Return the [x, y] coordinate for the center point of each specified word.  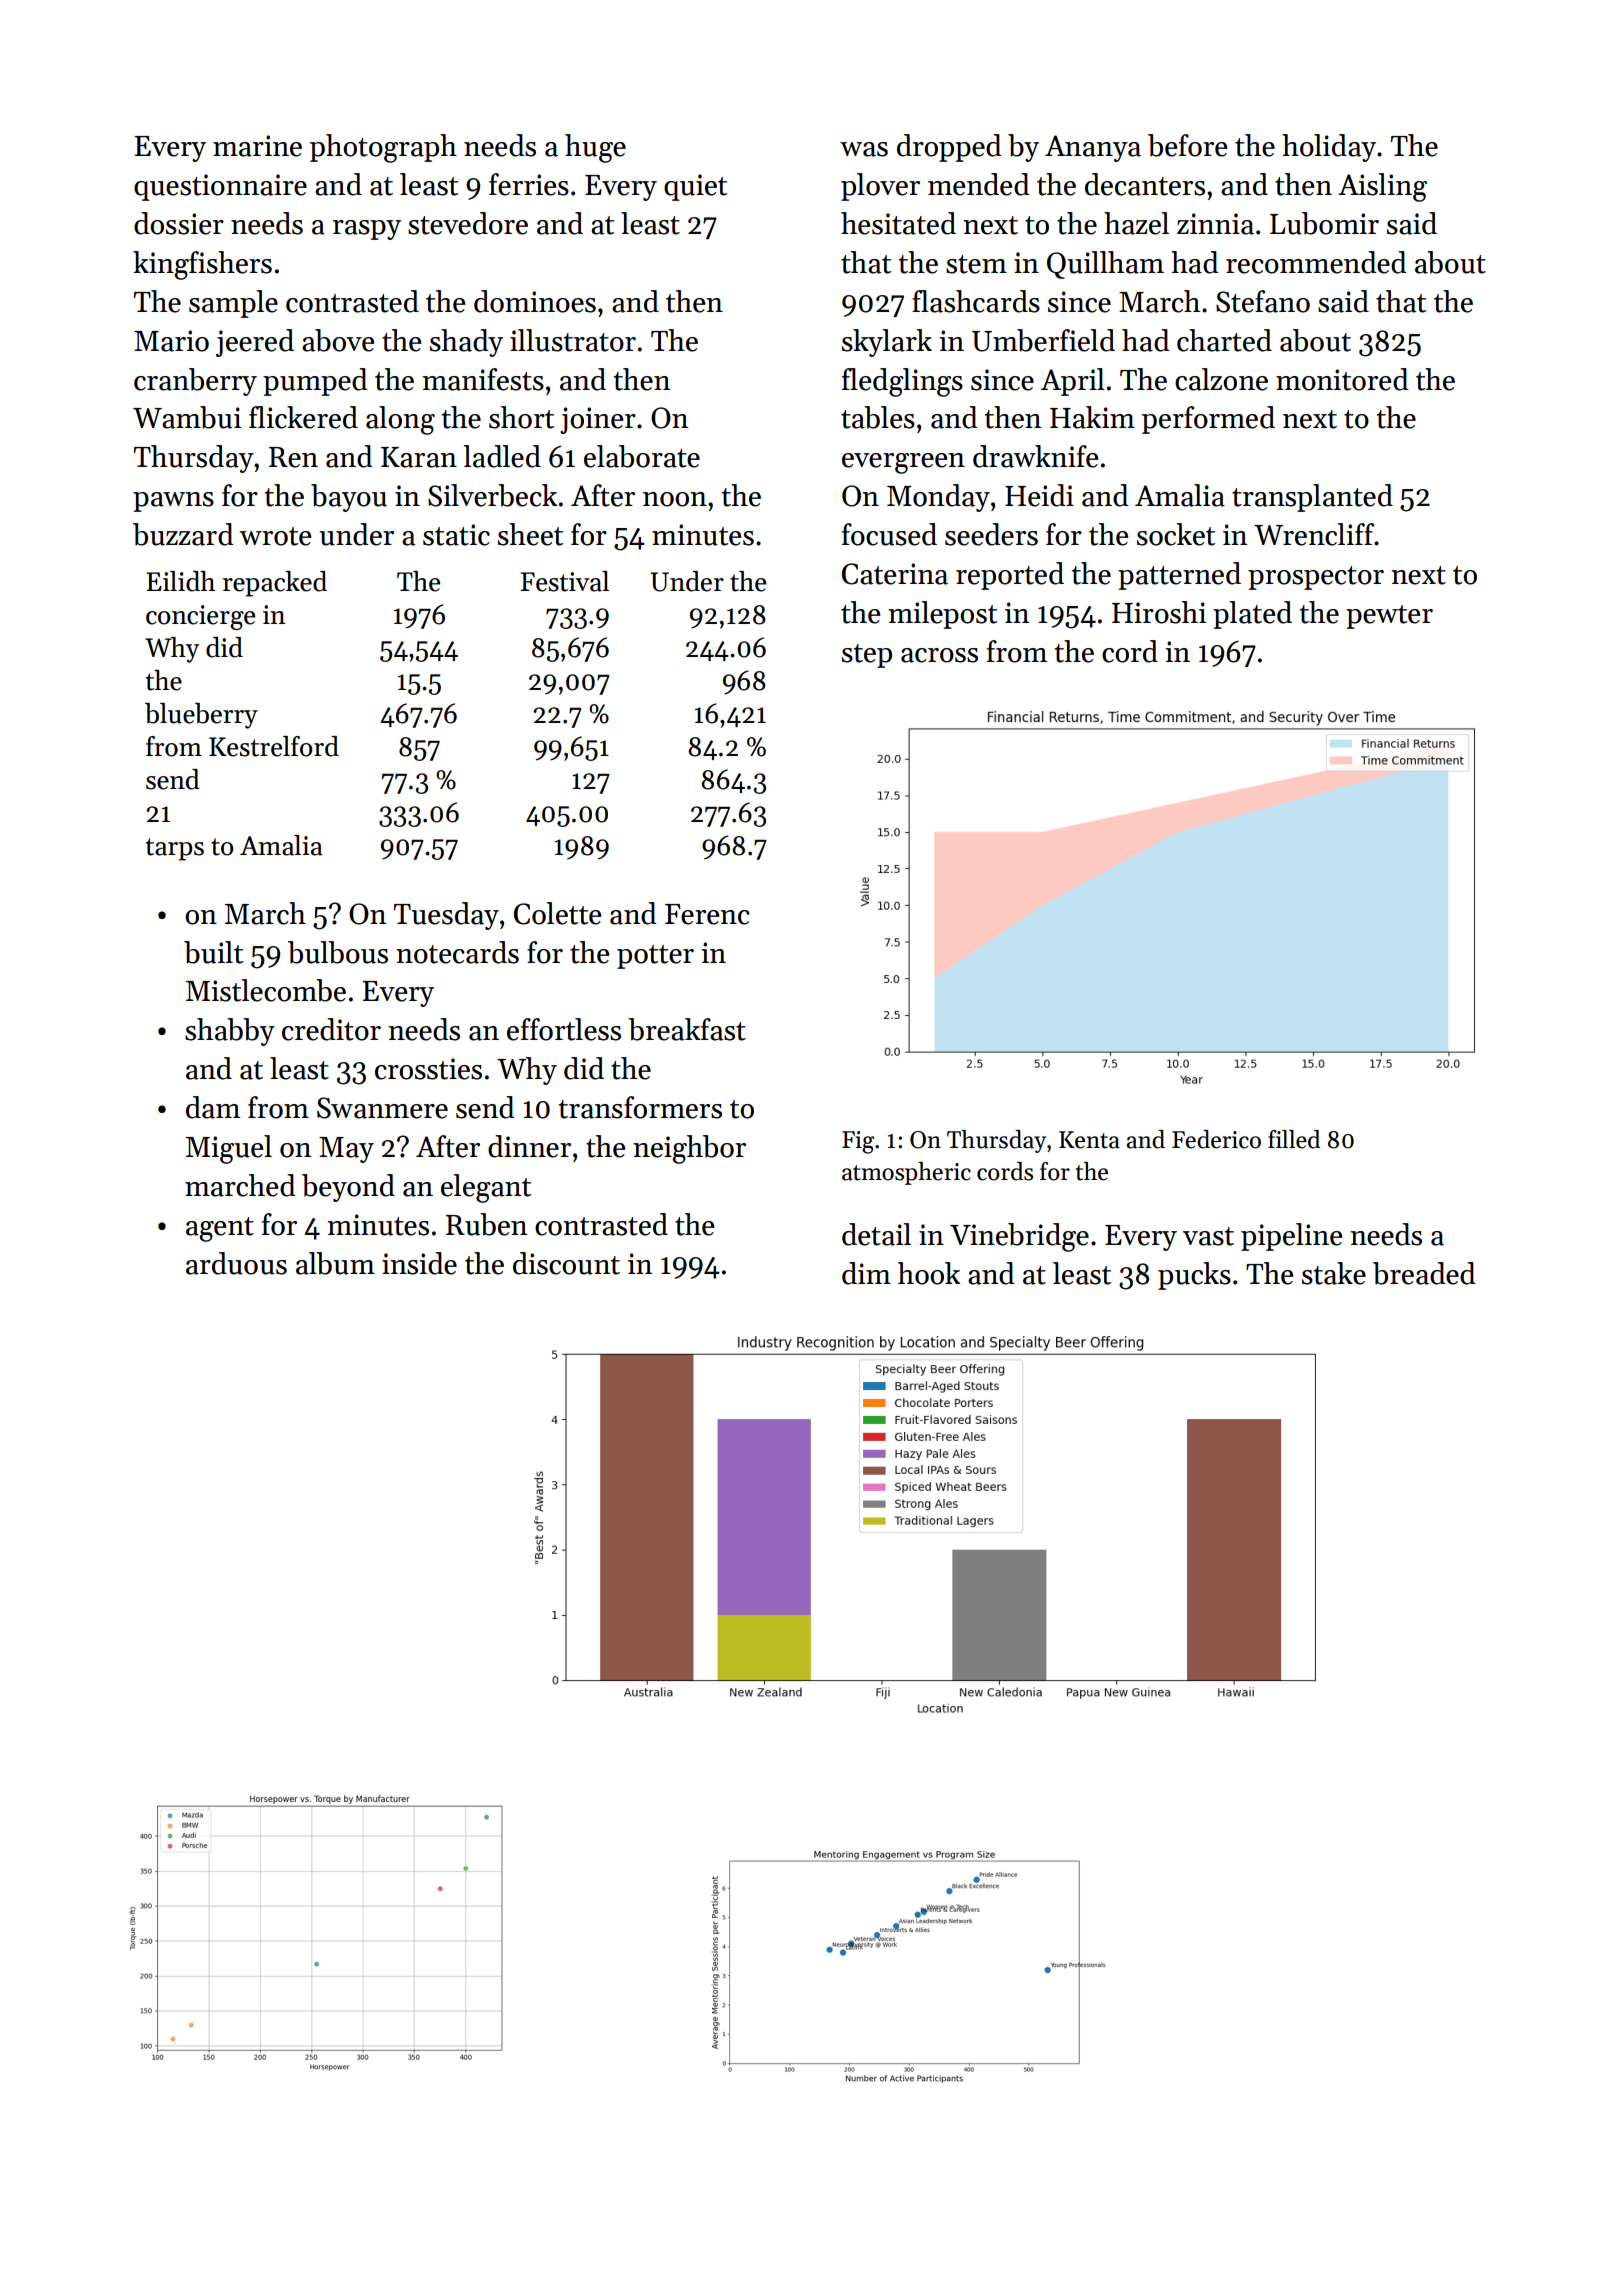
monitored [1342, 379]
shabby [230, 1032]
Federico [1216, 1139]
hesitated [898, 223]
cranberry [195, 382]
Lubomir [1324, 223]
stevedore [468, 223]
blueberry [201, 716]
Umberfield [1043, 340]
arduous [236, 1263]
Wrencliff [1314, 534]
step [867, 656]
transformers [640, 1107]
